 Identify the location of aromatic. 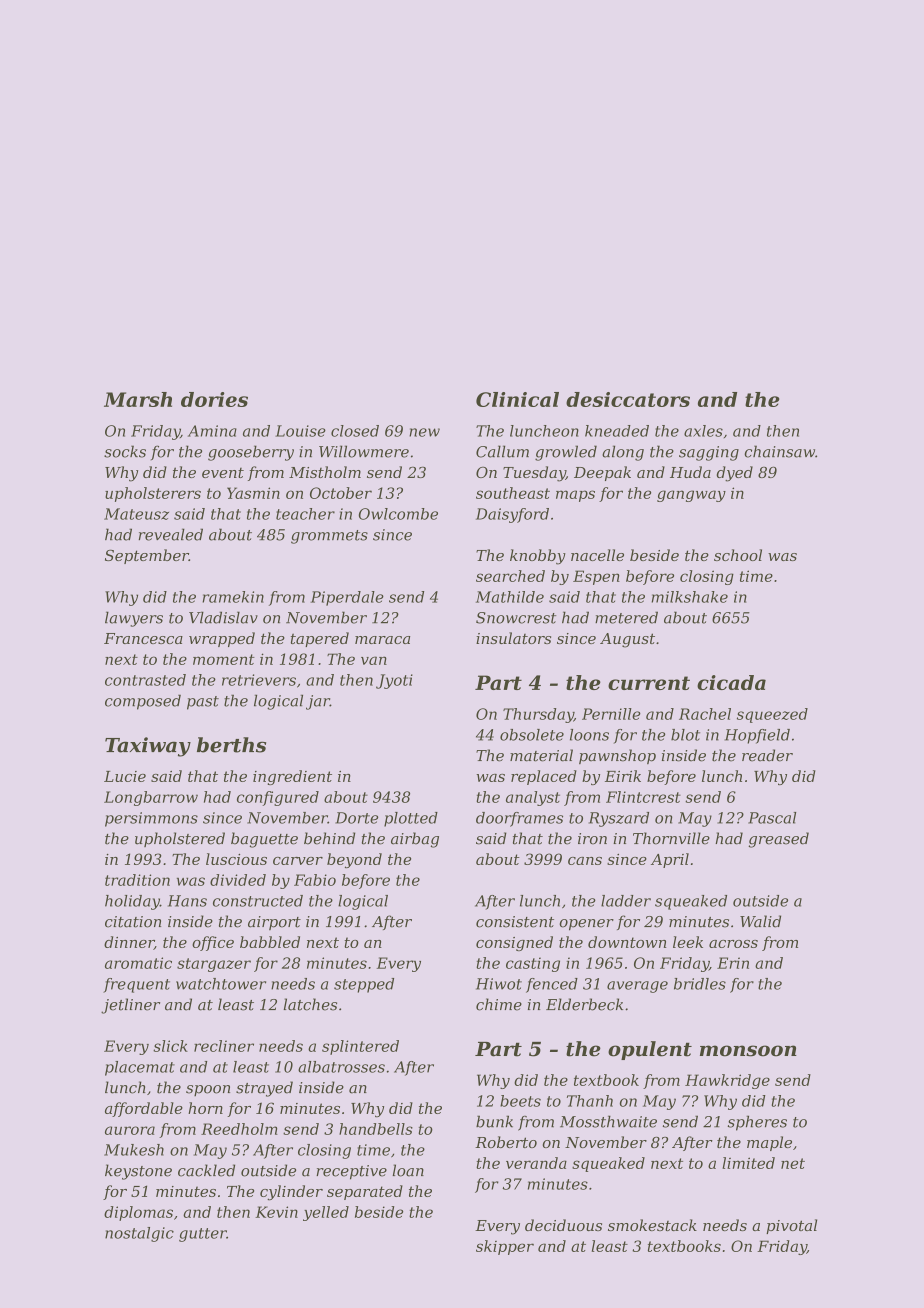
(138, 963).
